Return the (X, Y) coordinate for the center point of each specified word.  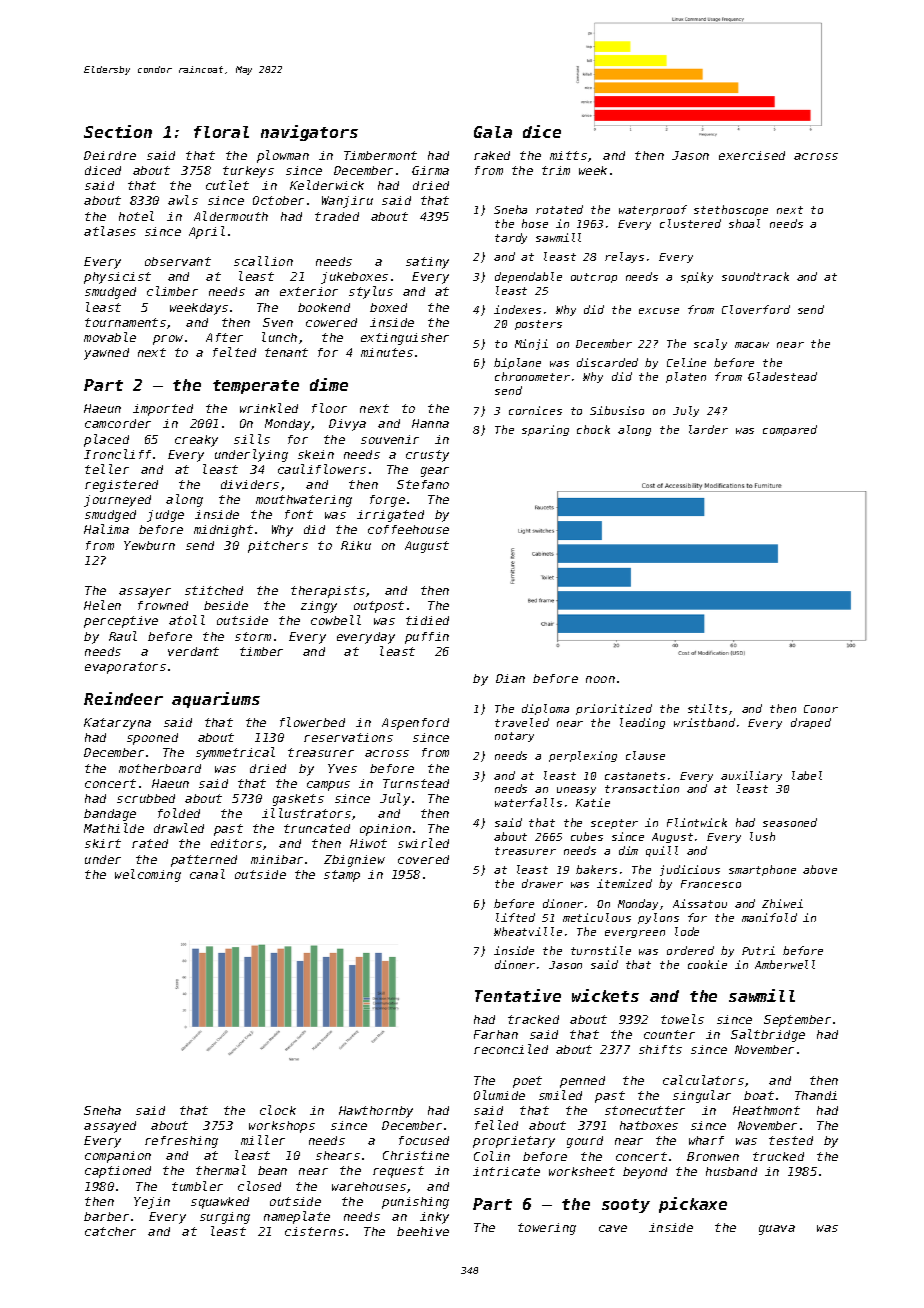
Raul (123, 636)
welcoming (148, 875)
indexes (517, 309)
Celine (686, 362)
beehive (423, 1231)
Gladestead (782, 376)
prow (168, 340)
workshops (282, 1127)
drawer (542, 883)
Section (118, 131)
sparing (545, 430)
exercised (752, 155)
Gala (493, 132)
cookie (707, 964)
